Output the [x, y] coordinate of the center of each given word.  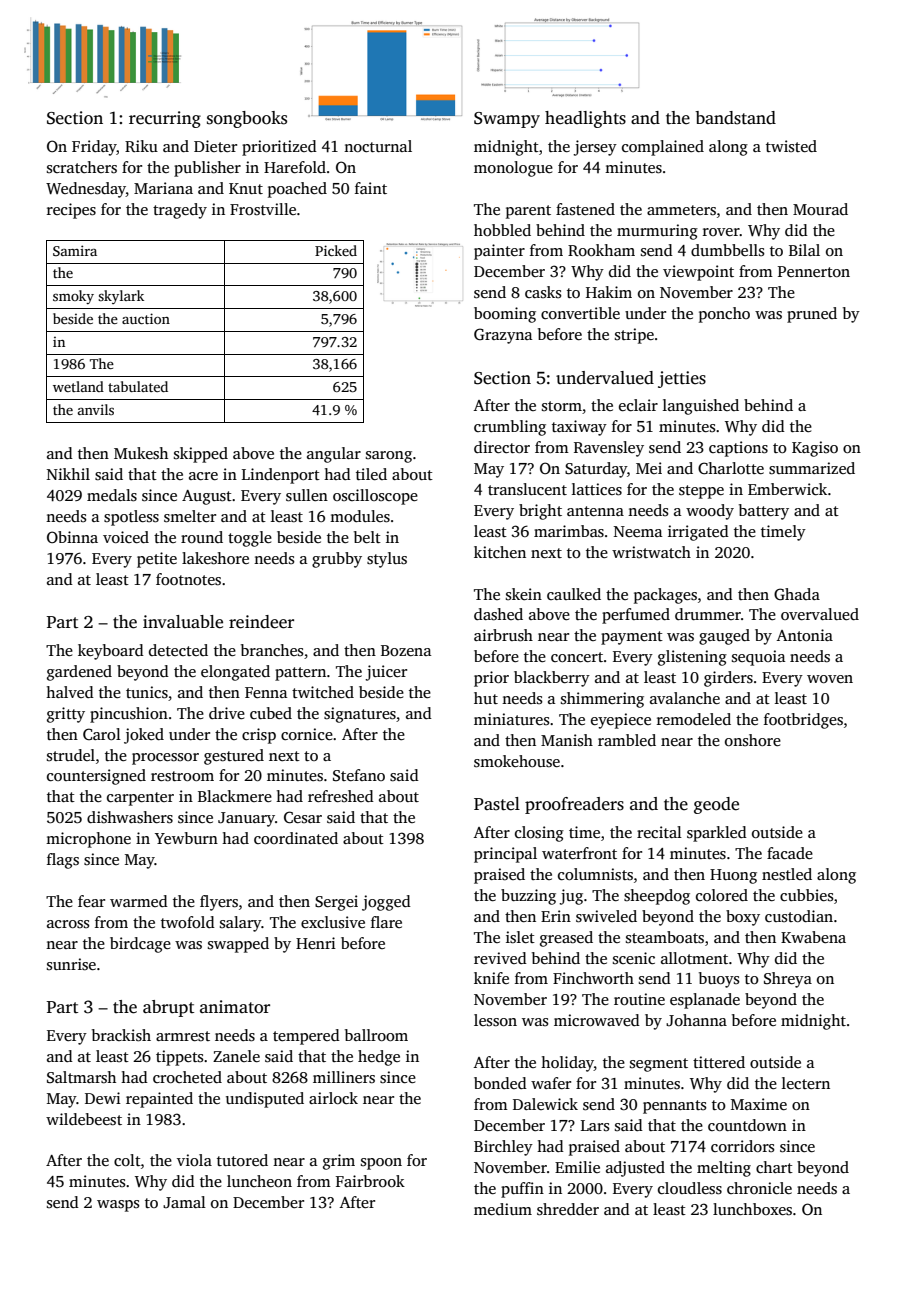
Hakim [609, 292]
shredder [568, 1209]
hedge [379, 1058]
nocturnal [378, 146]
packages [665, 596]
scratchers [82, 167]
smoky [73, 297]
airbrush [503, 635]
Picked [336, 250]
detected [178, 650]
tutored [242, 1160]
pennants [675, 1107]
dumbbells [728, 250]
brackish [121, 1035]
